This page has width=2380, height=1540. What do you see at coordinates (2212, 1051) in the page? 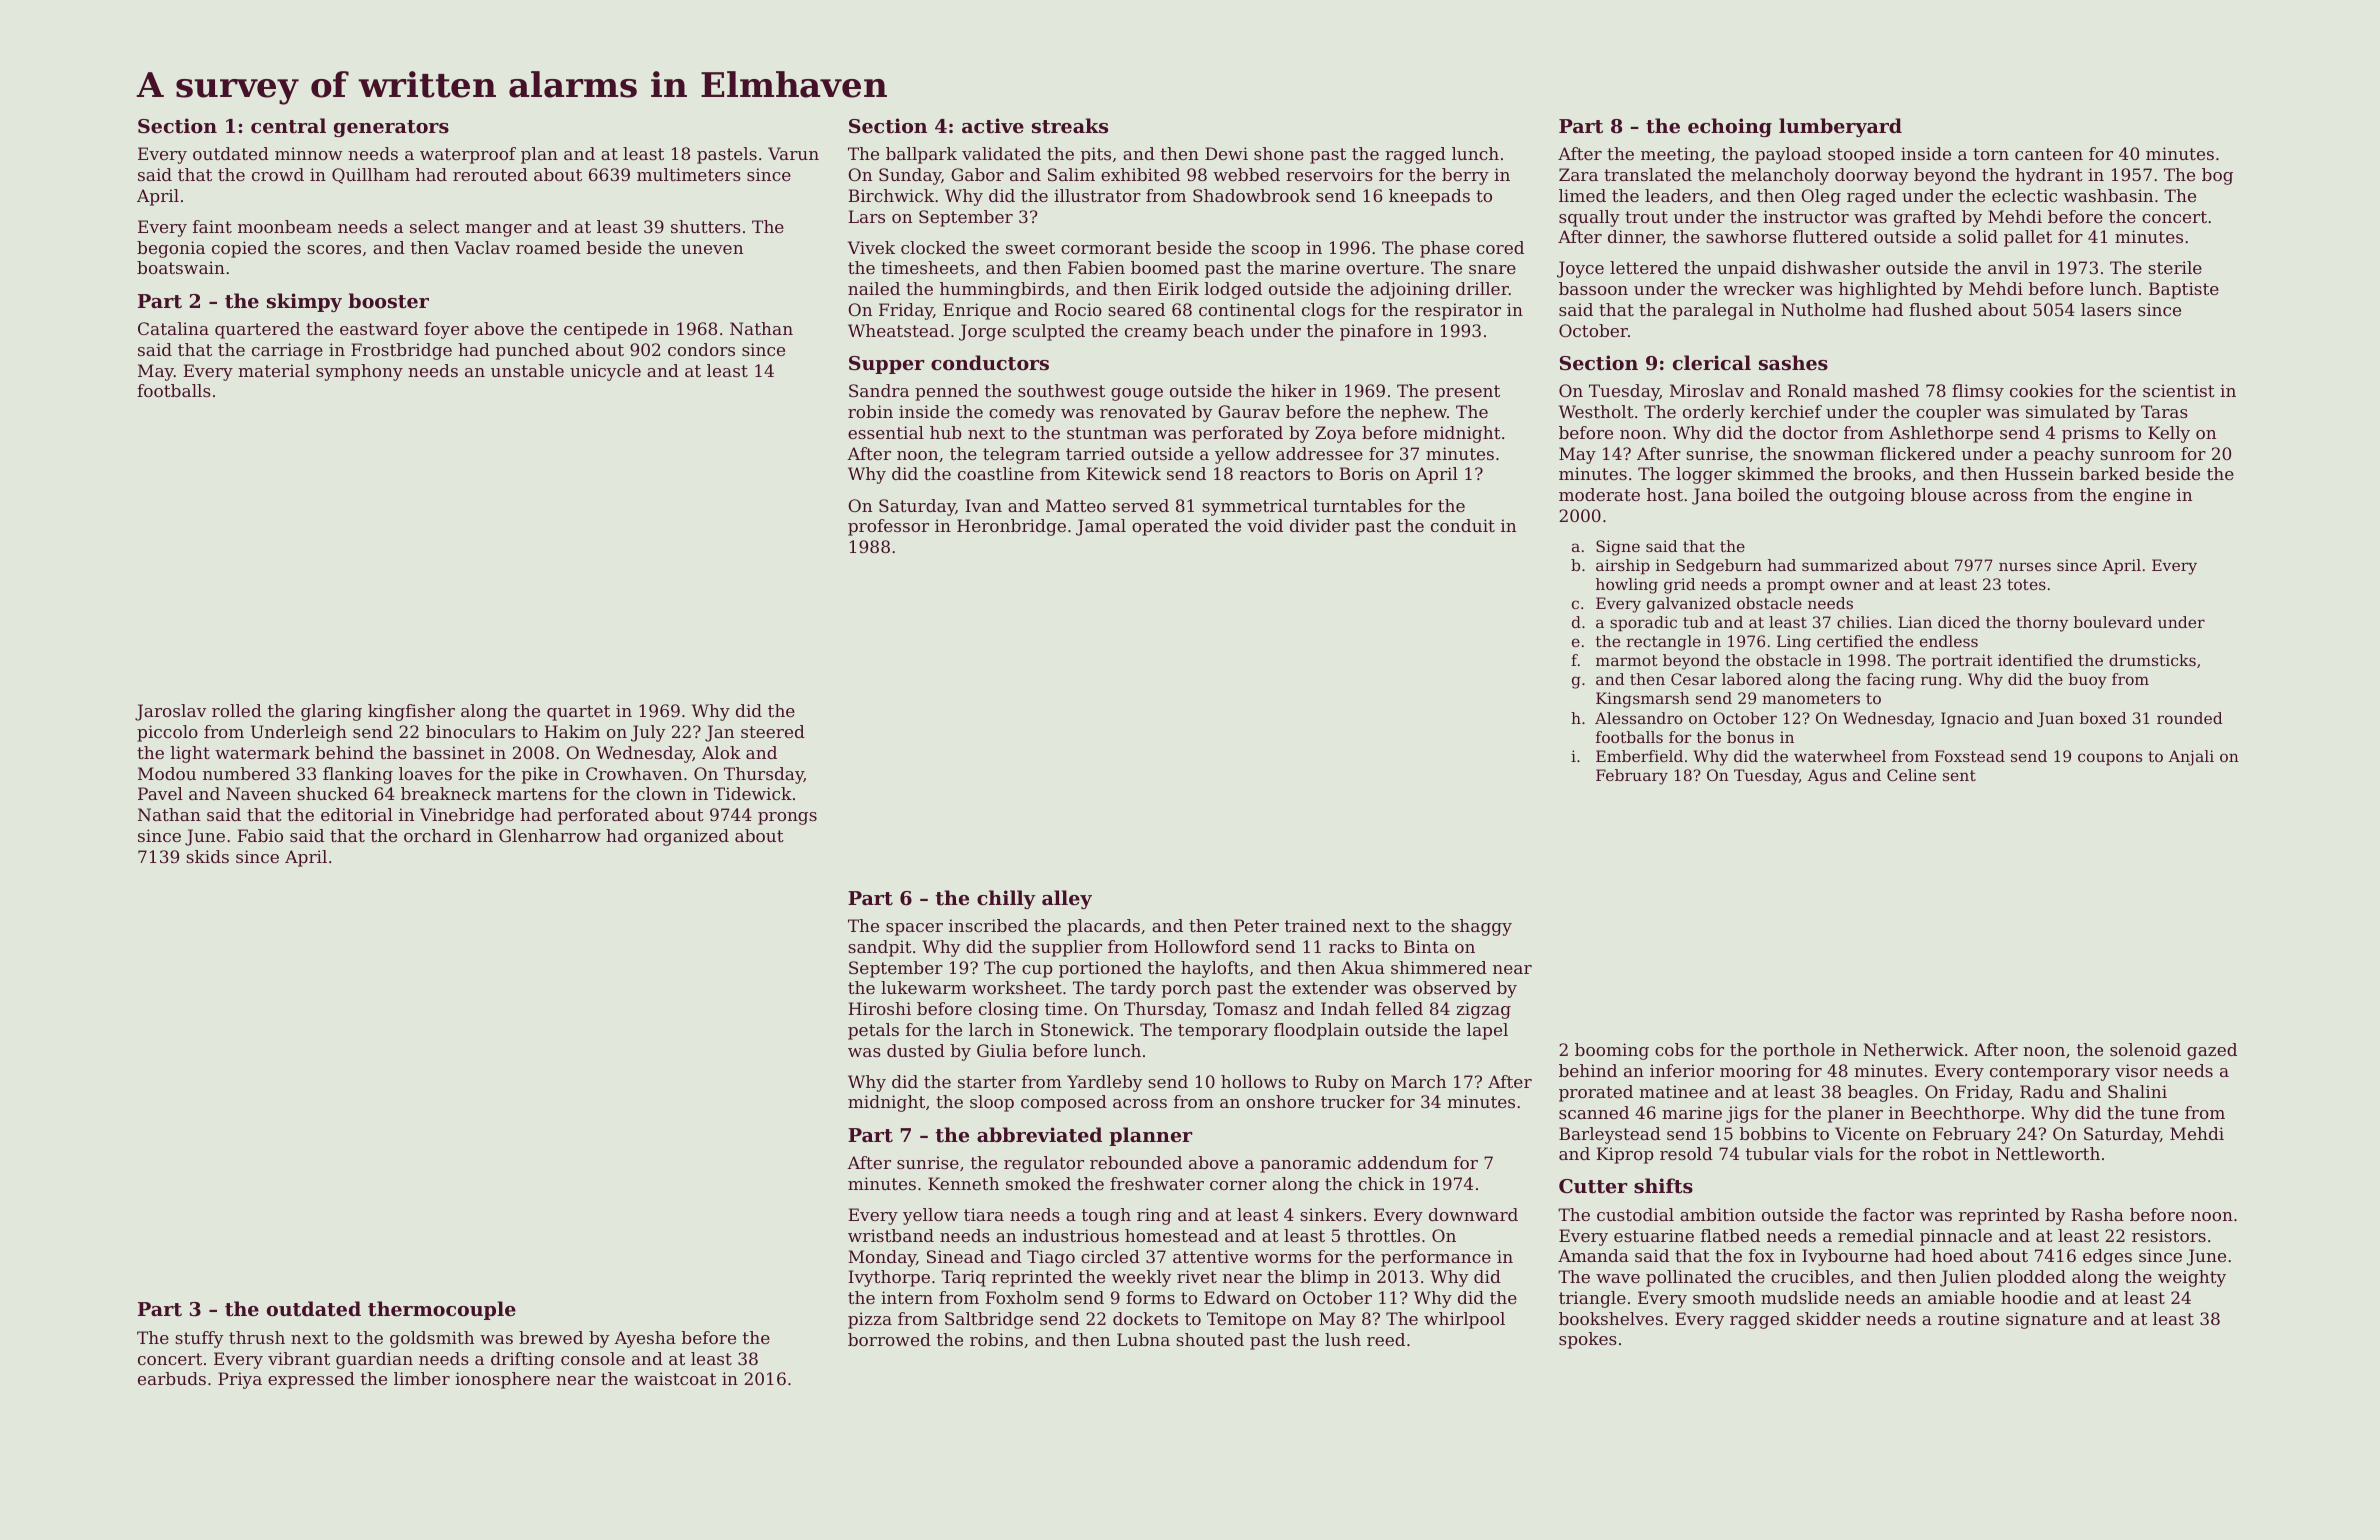
I see `gazed` at bounding box center [2212, 1051].
